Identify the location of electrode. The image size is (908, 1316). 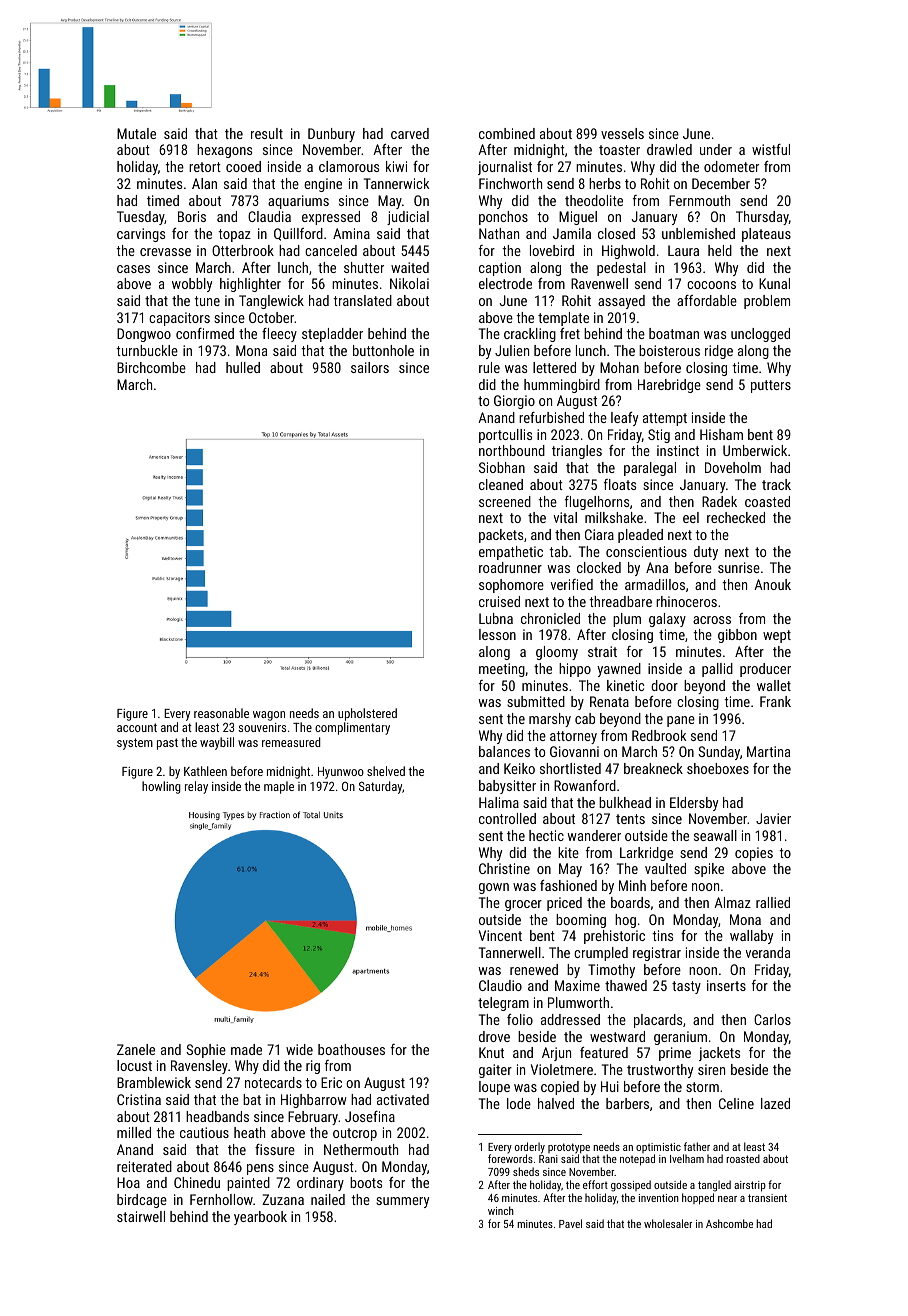
(505, 283).
